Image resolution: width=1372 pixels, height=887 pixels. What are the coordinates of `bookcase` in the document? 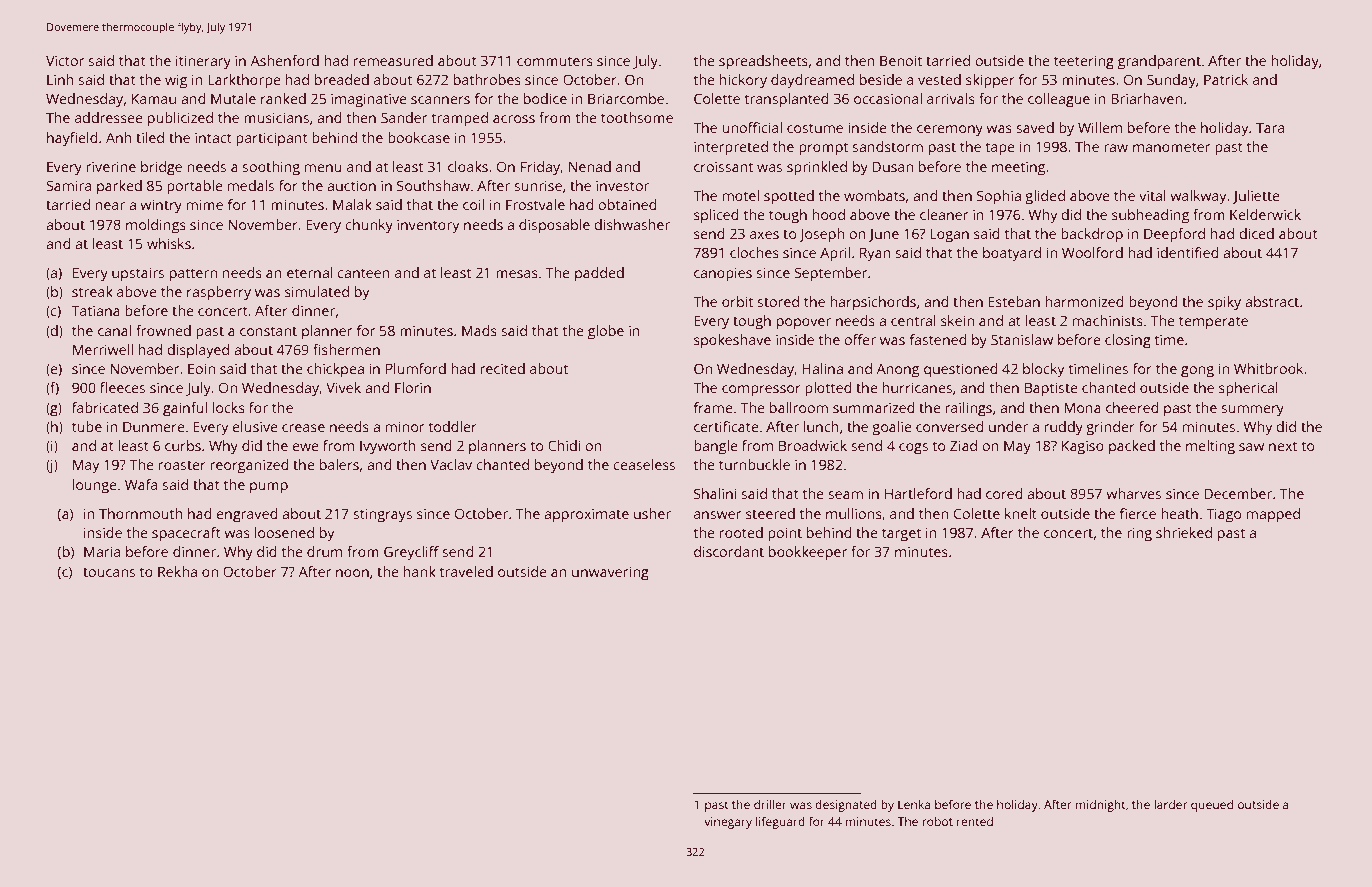 It's located at (419, 137).
